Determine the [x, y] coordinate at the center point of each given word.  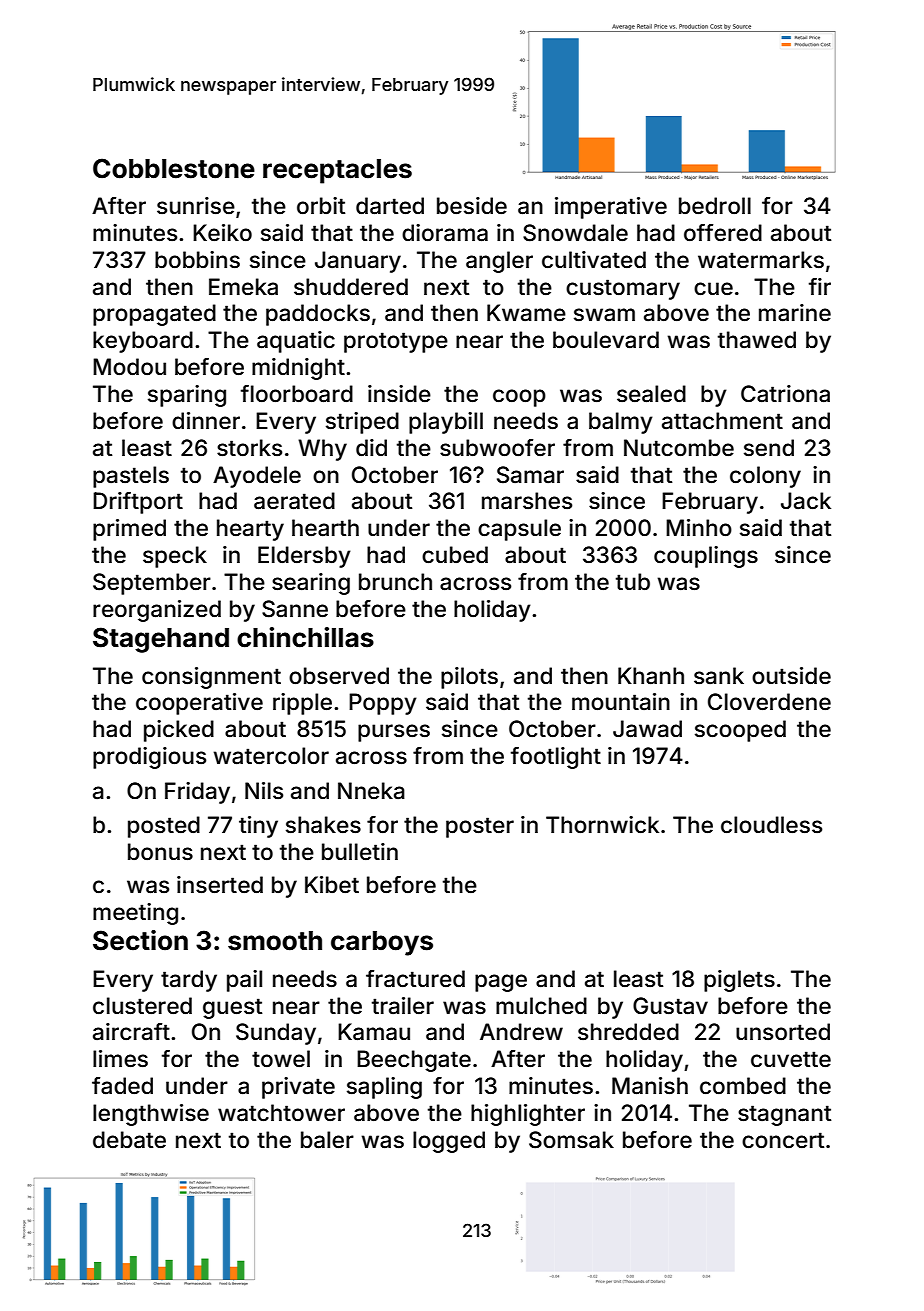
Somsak [571, 1140]
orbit [321, 206]
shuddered [351, 287]
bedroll [715, 206]
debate [129, 1140]
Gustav [670, 1006]
